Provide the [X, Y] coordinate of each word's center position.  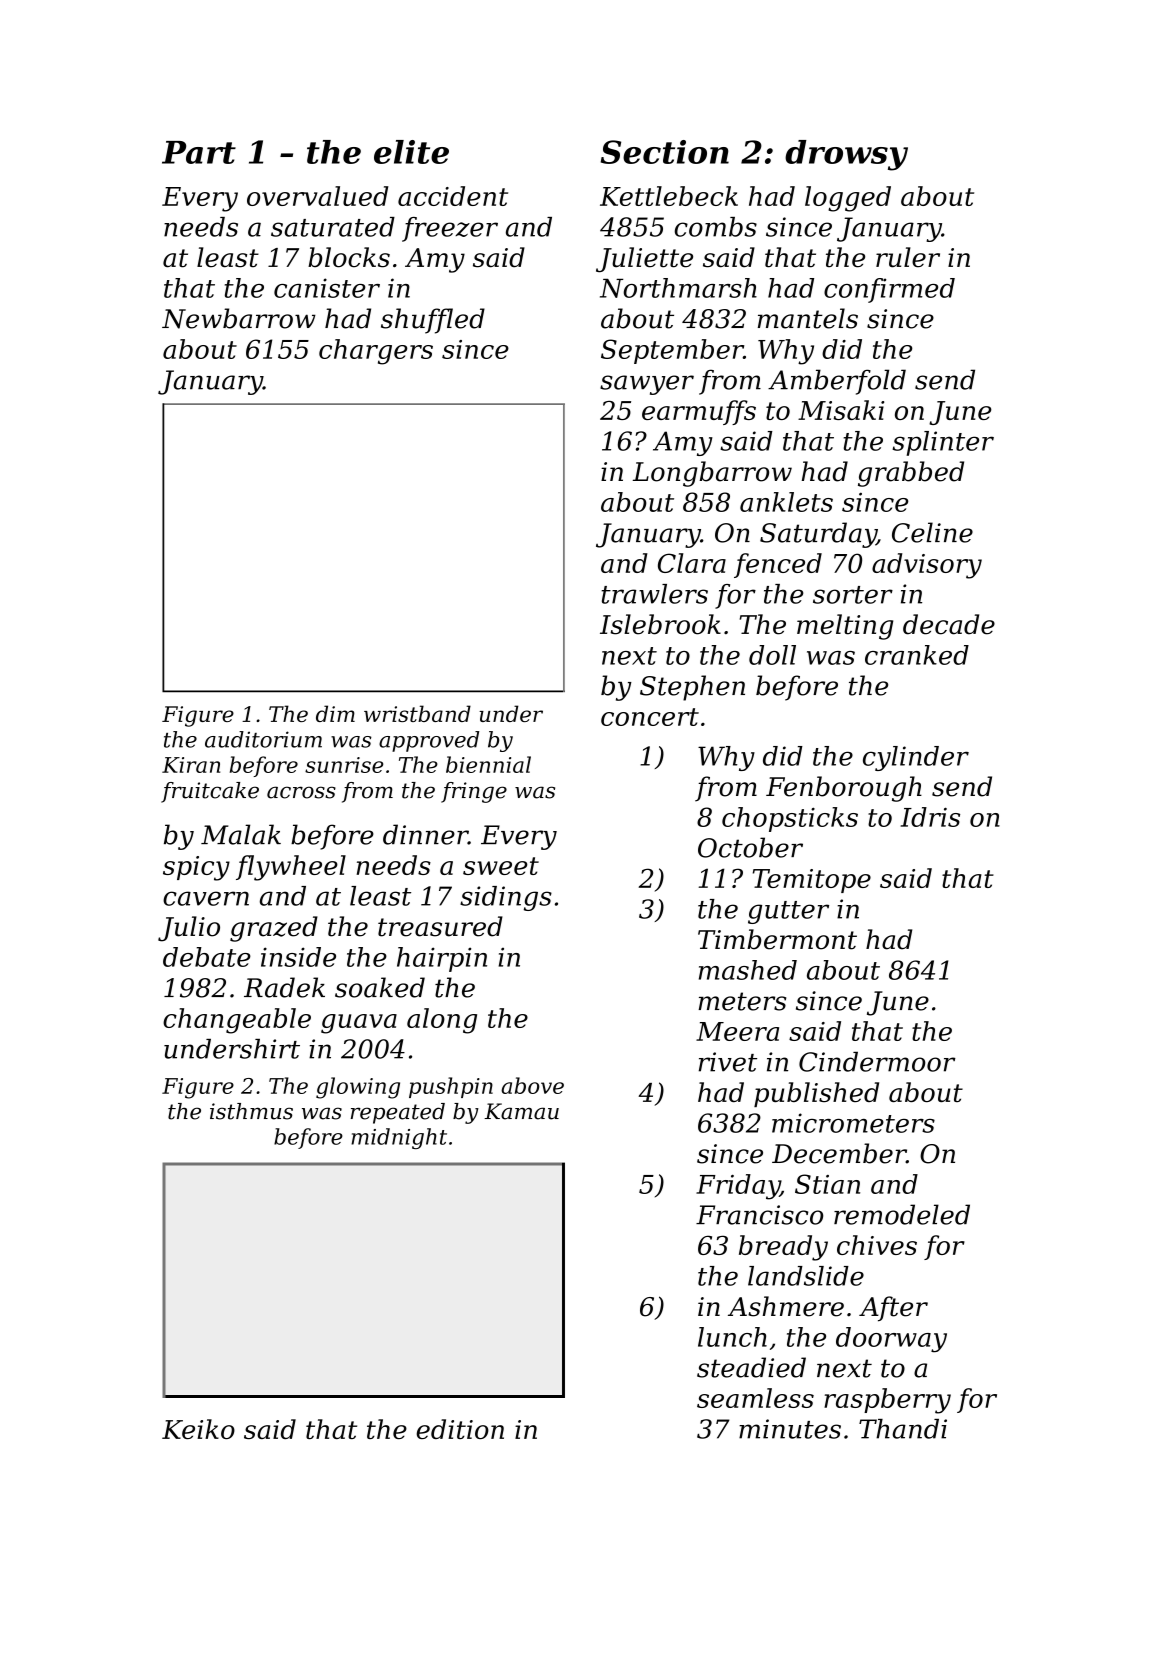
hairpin [442, 959]
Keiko [198, 1429]
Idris [930, 817]
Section [665, 152]
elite [411, 152]
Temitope [812, 881]
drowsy [846, 155]
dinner [425, 834]
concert [650, 717]
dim [335, 713]
